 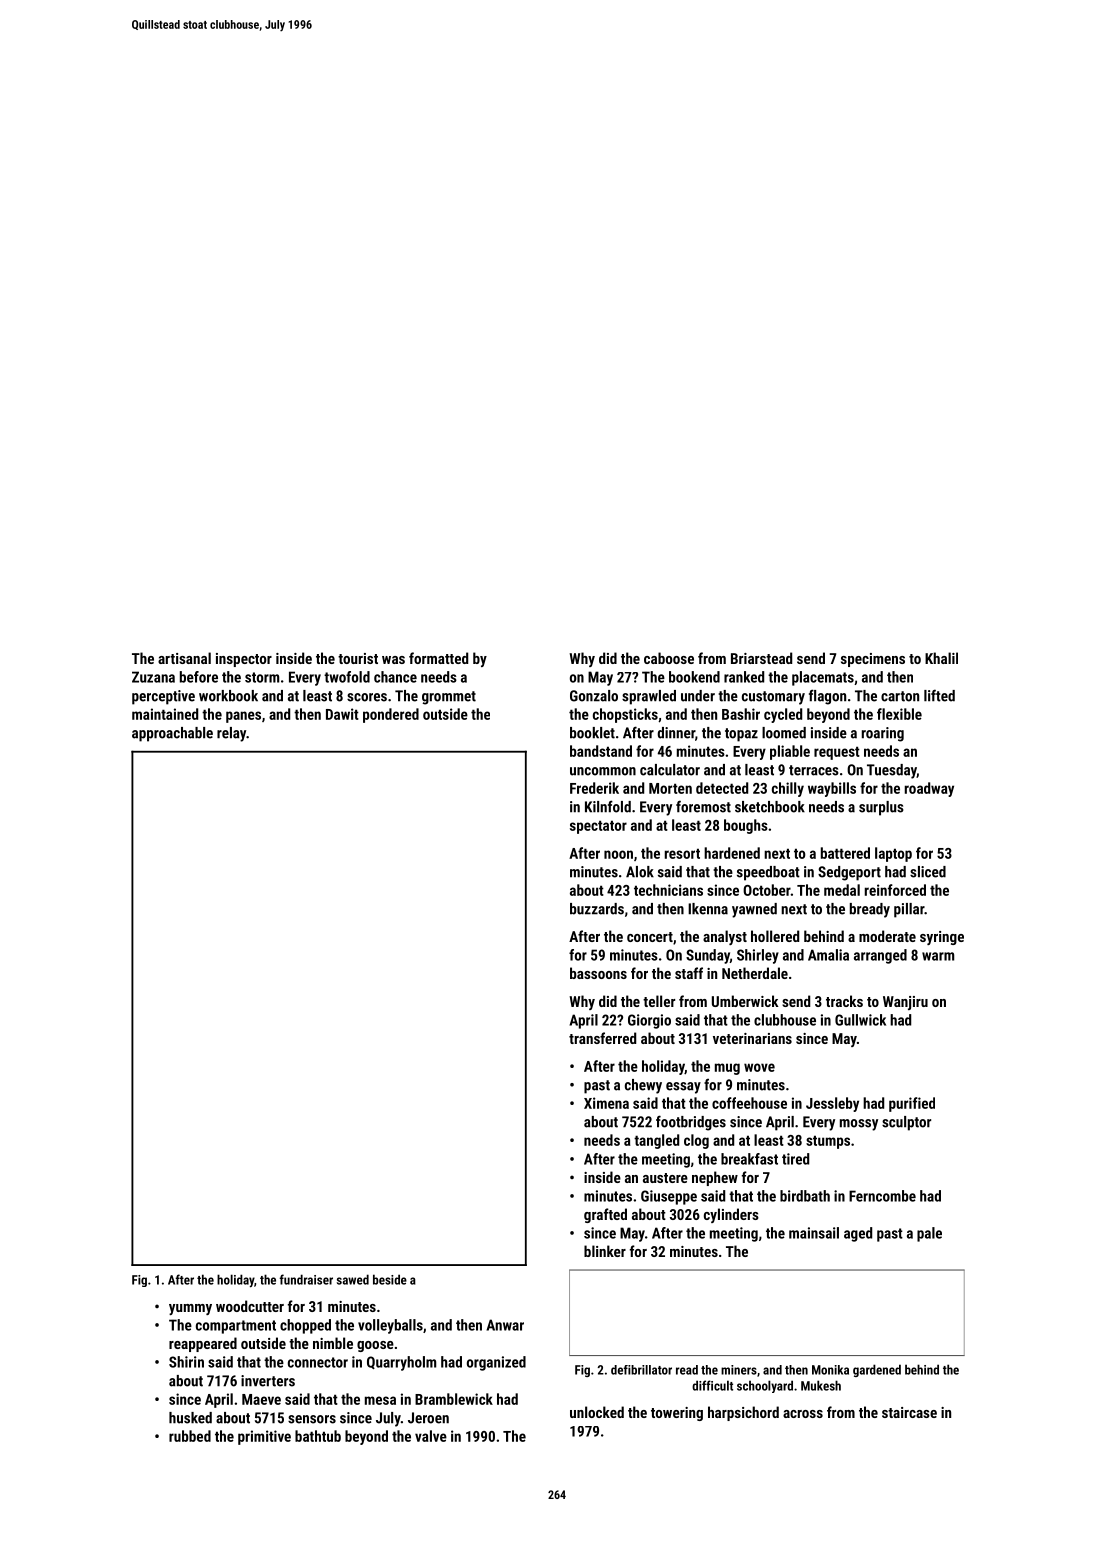 I want to click on volleyballs, so click(x=390, y=1326).
